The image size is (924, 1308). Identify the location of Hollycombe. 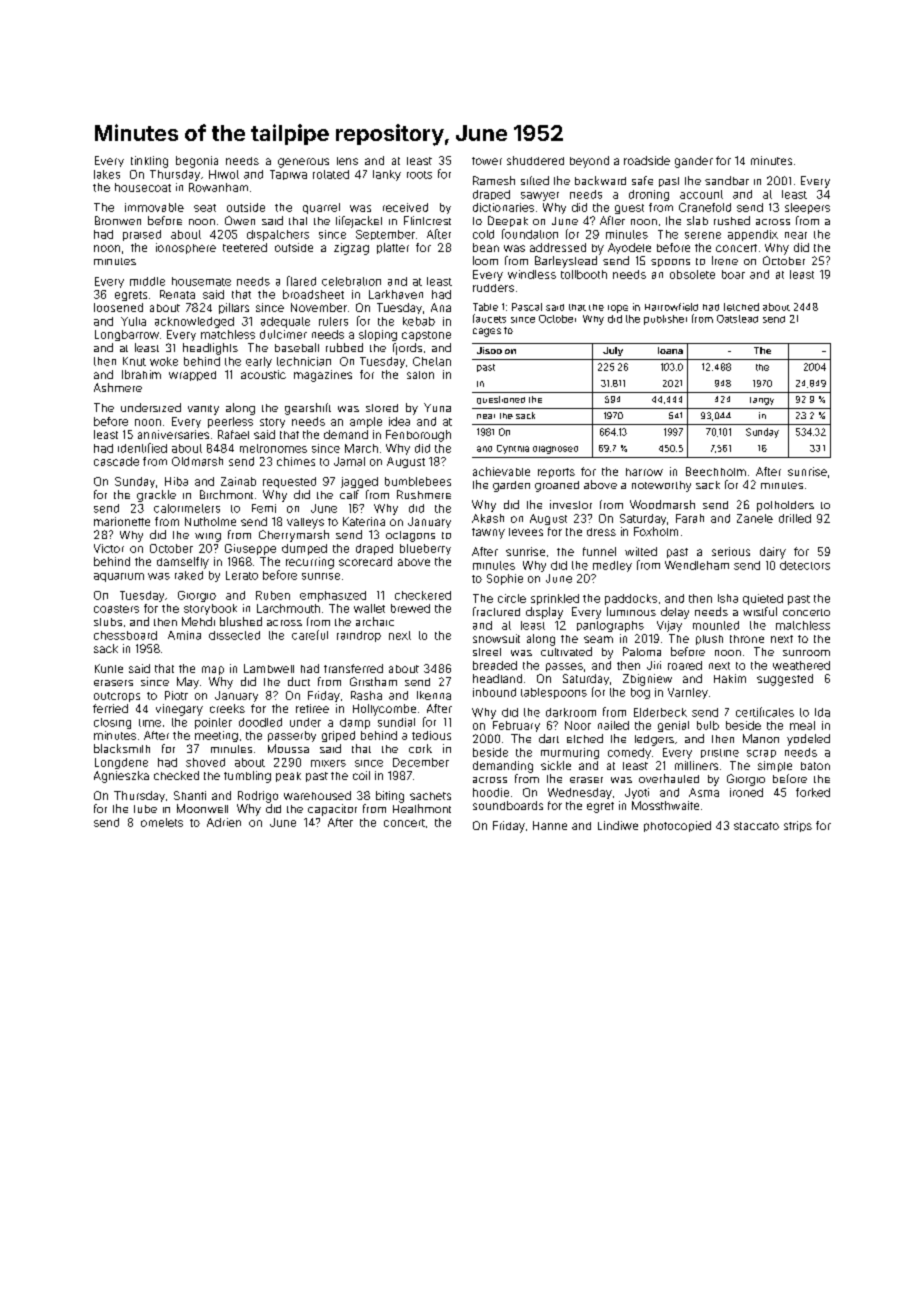
(384, 710).
